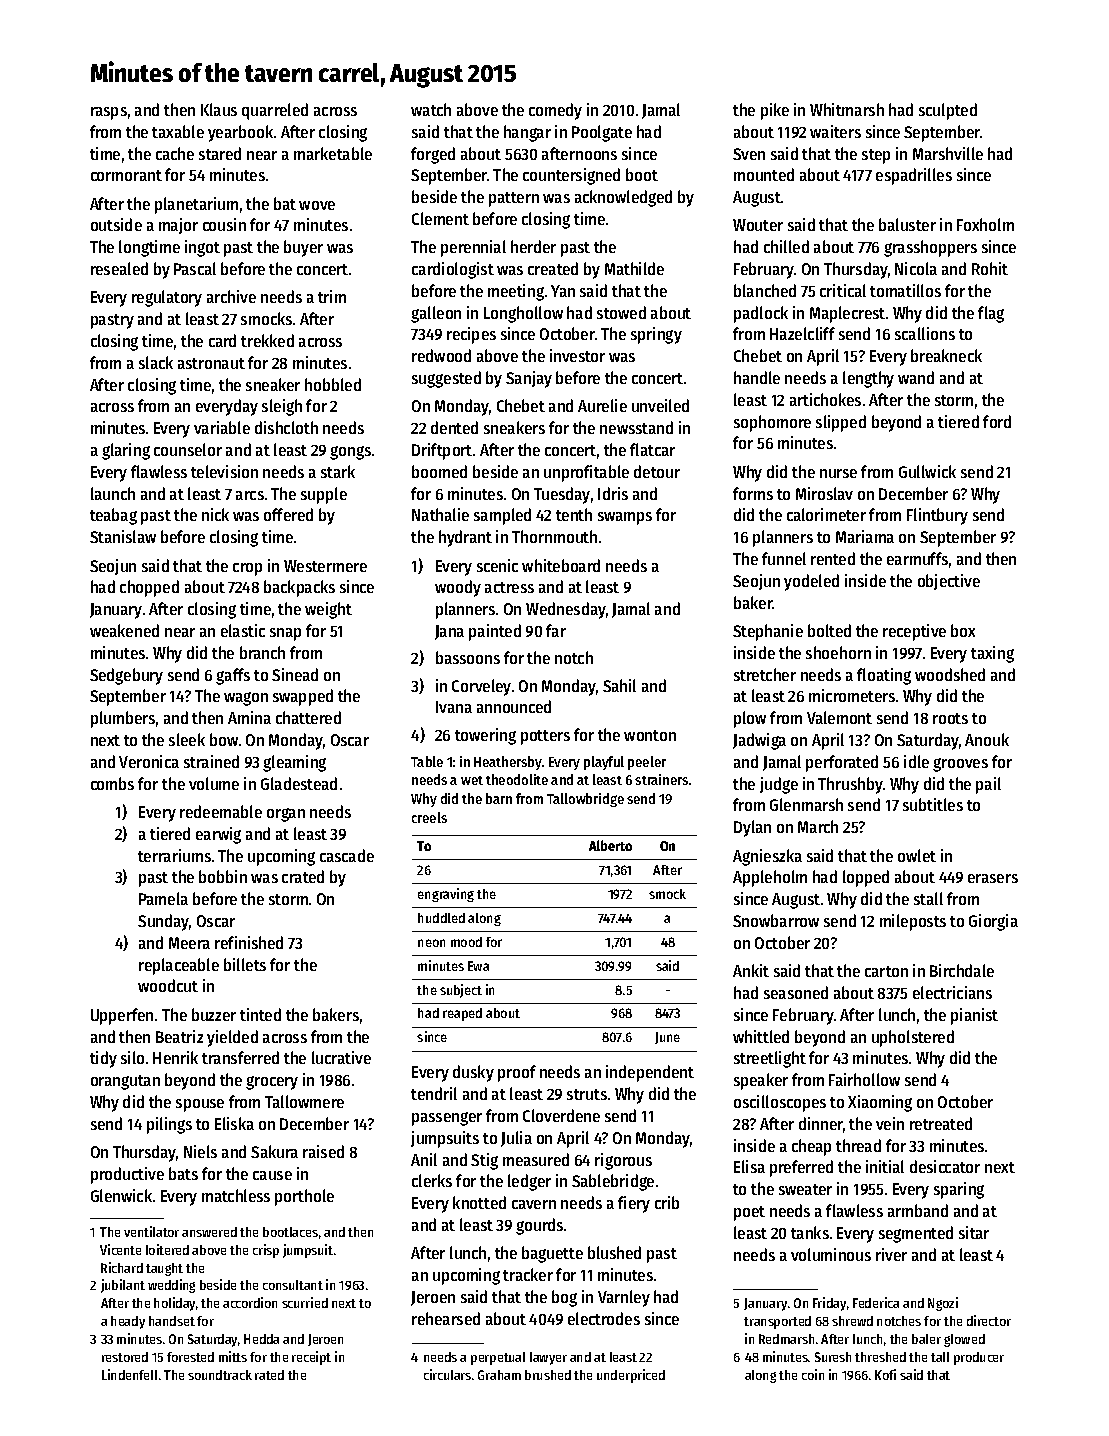  What do you see at coordinates (770, 1059) in the document?
I see `streetlight` at bounding box center [770, 1059].
